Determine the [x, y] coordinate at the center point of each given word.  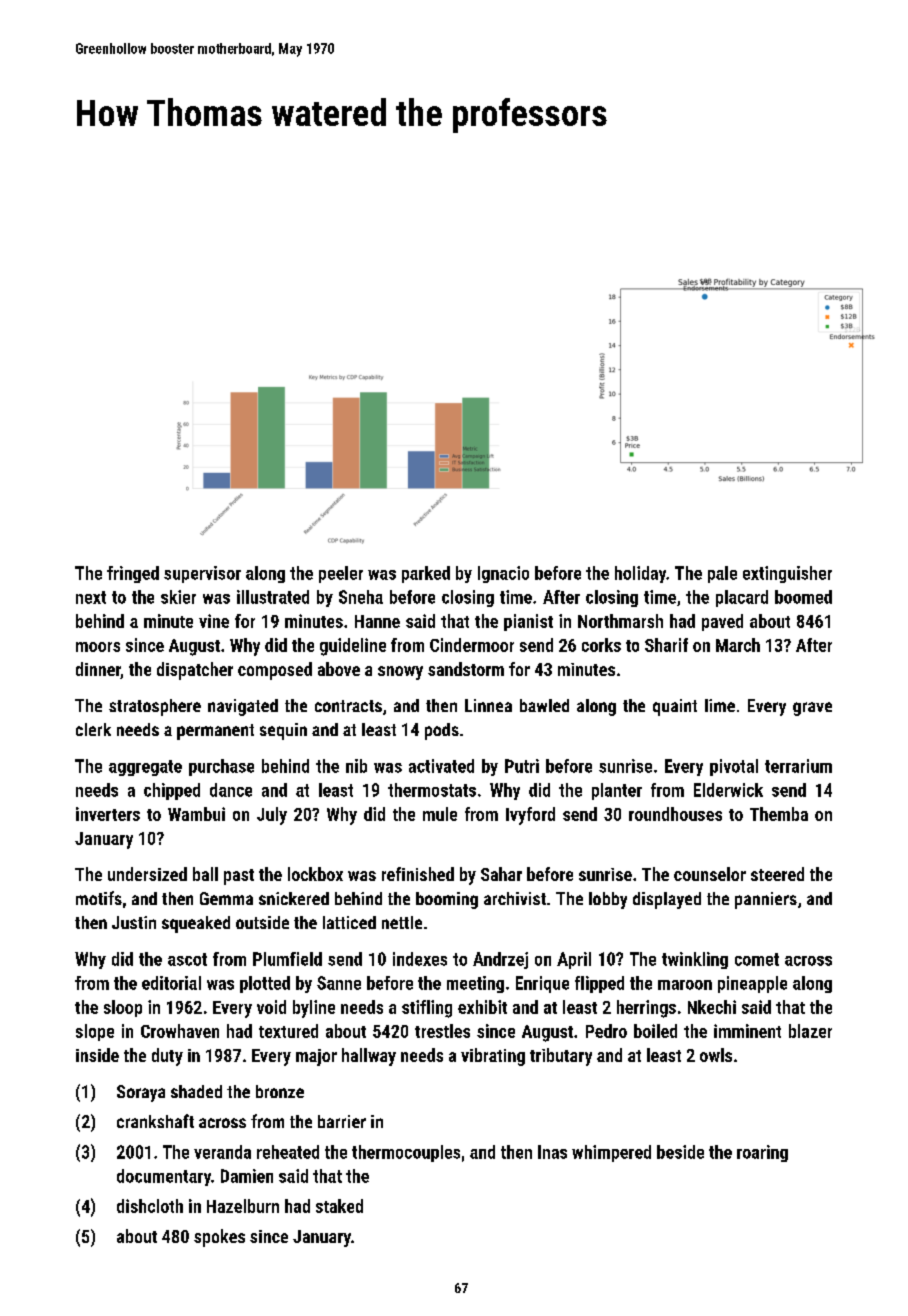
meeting [475, 984]
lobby [608, 900]
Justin [134, 922]
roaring [762, 1153]
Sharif [666, 645]
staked [339, 1206]
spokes [219, 1238]
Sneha [361, 597]
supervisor [202, 574]
